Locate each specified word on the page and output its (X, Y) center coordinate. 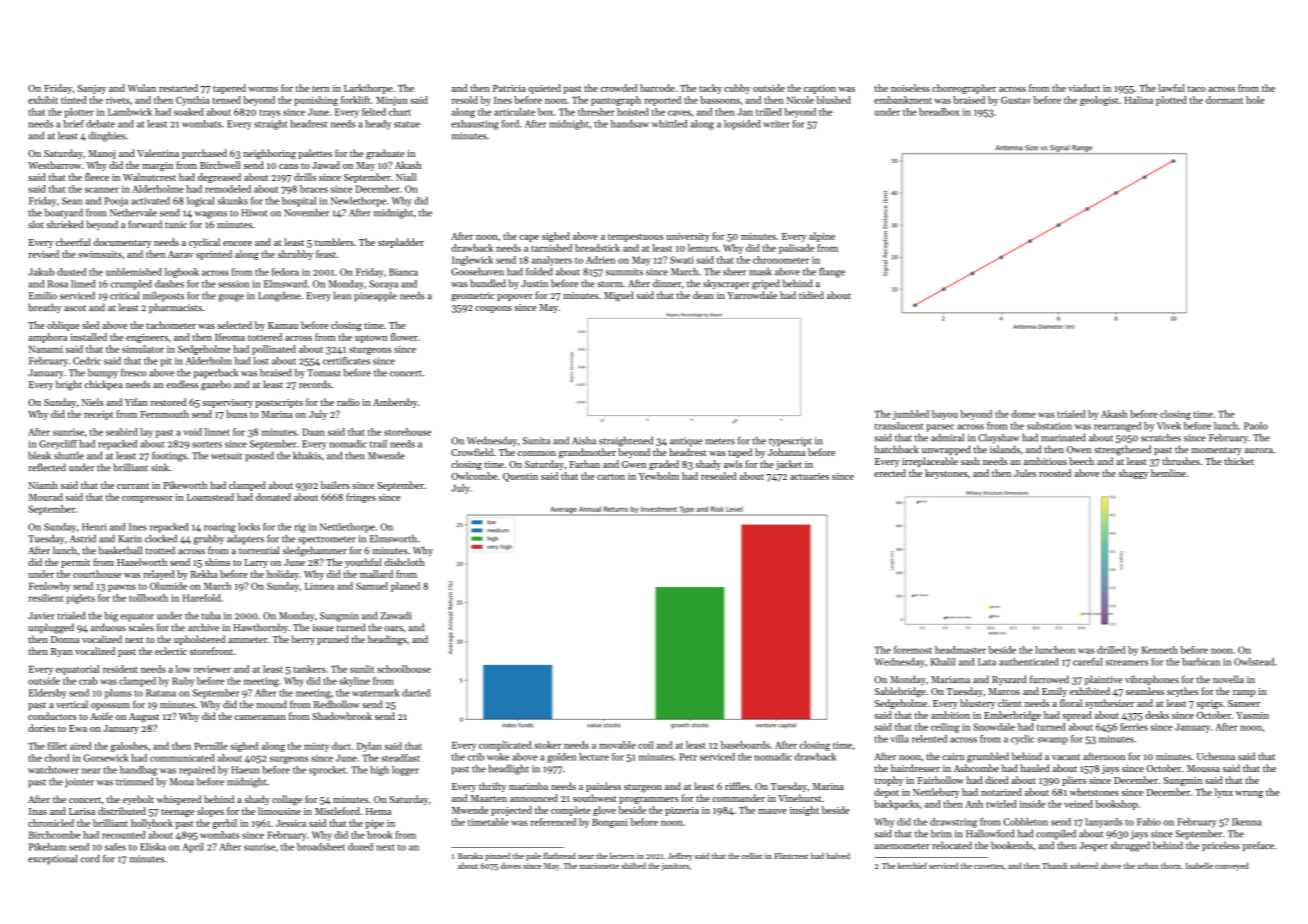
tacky (710, 89)
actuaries (809, 476)
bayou (945, 415)
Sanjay (91, 89)
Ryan (62, 652)
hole (1255, 100)
